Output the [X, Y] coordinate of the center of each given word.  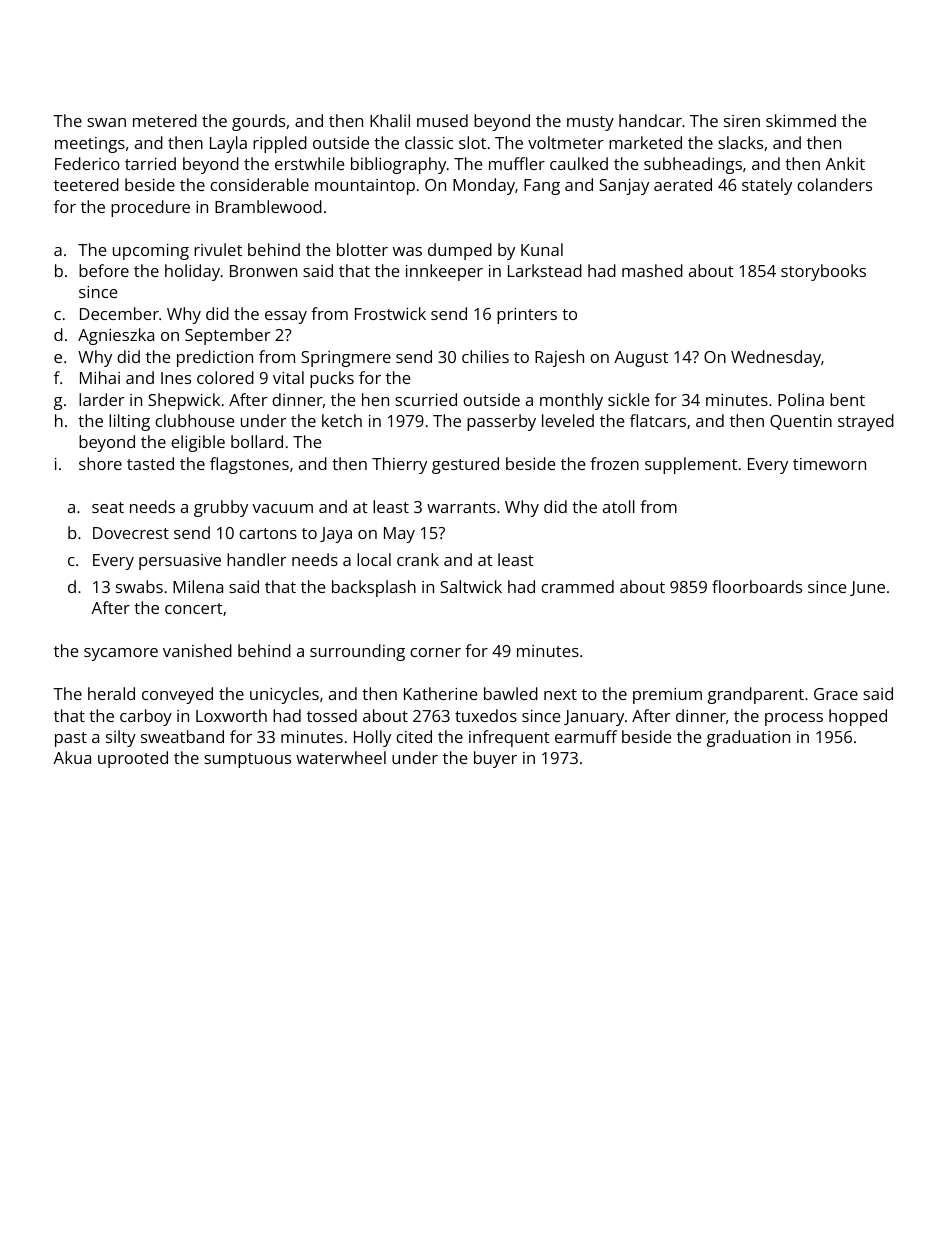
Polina [801, 399]
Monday [484, 186]
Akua [72, 757]
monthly [571, 401]
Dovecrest [131, 533]
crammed [577, 586]
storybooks [823, 272]
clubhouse [194, 420]
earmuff [586, 736]
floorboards [757, 586]
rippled [280, 144]
